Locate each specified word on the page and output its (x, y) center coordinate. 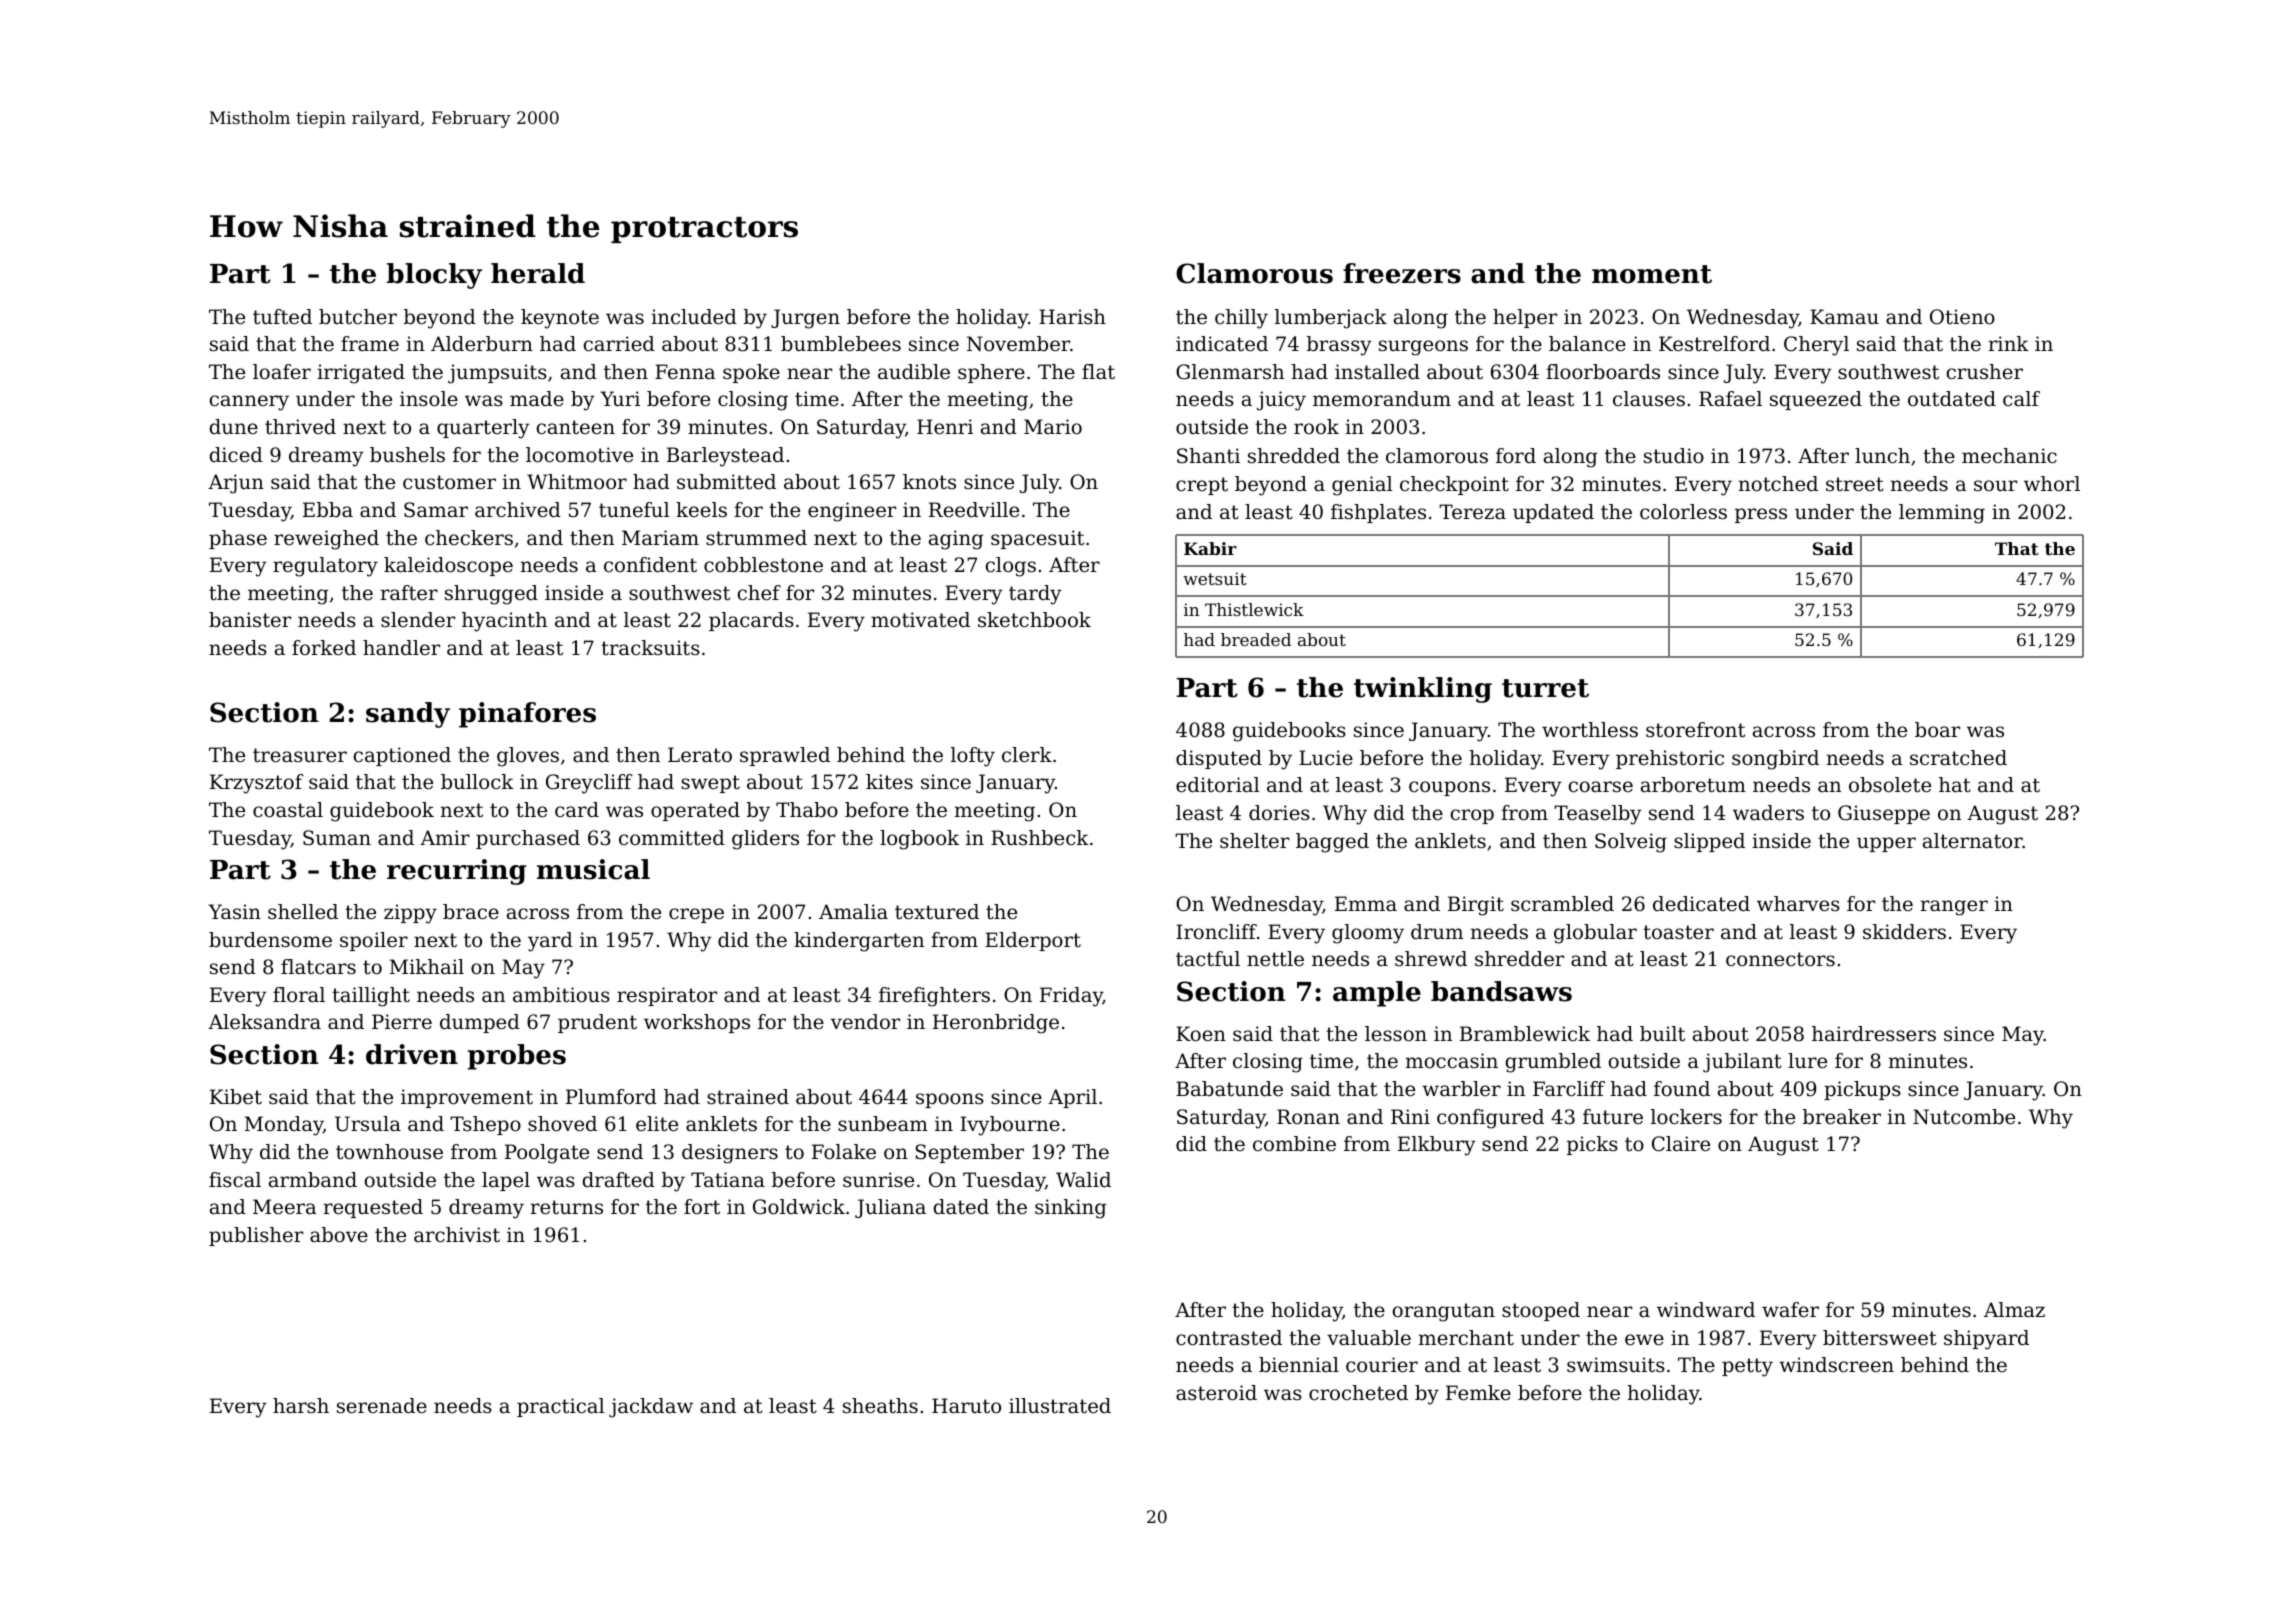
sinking (1070, 1209)
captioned (402, 756)
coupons (1449, 788)
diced (236, 455)
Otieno (1962, 317)
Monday (284, 1126)
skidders (1904, 932)
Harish (1072, 317)
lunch (1882, 456)
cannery (249, 403)
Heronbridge (996, 1024)
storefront (1695, 730)
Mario (1053, 427)
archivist (457, 1235)
